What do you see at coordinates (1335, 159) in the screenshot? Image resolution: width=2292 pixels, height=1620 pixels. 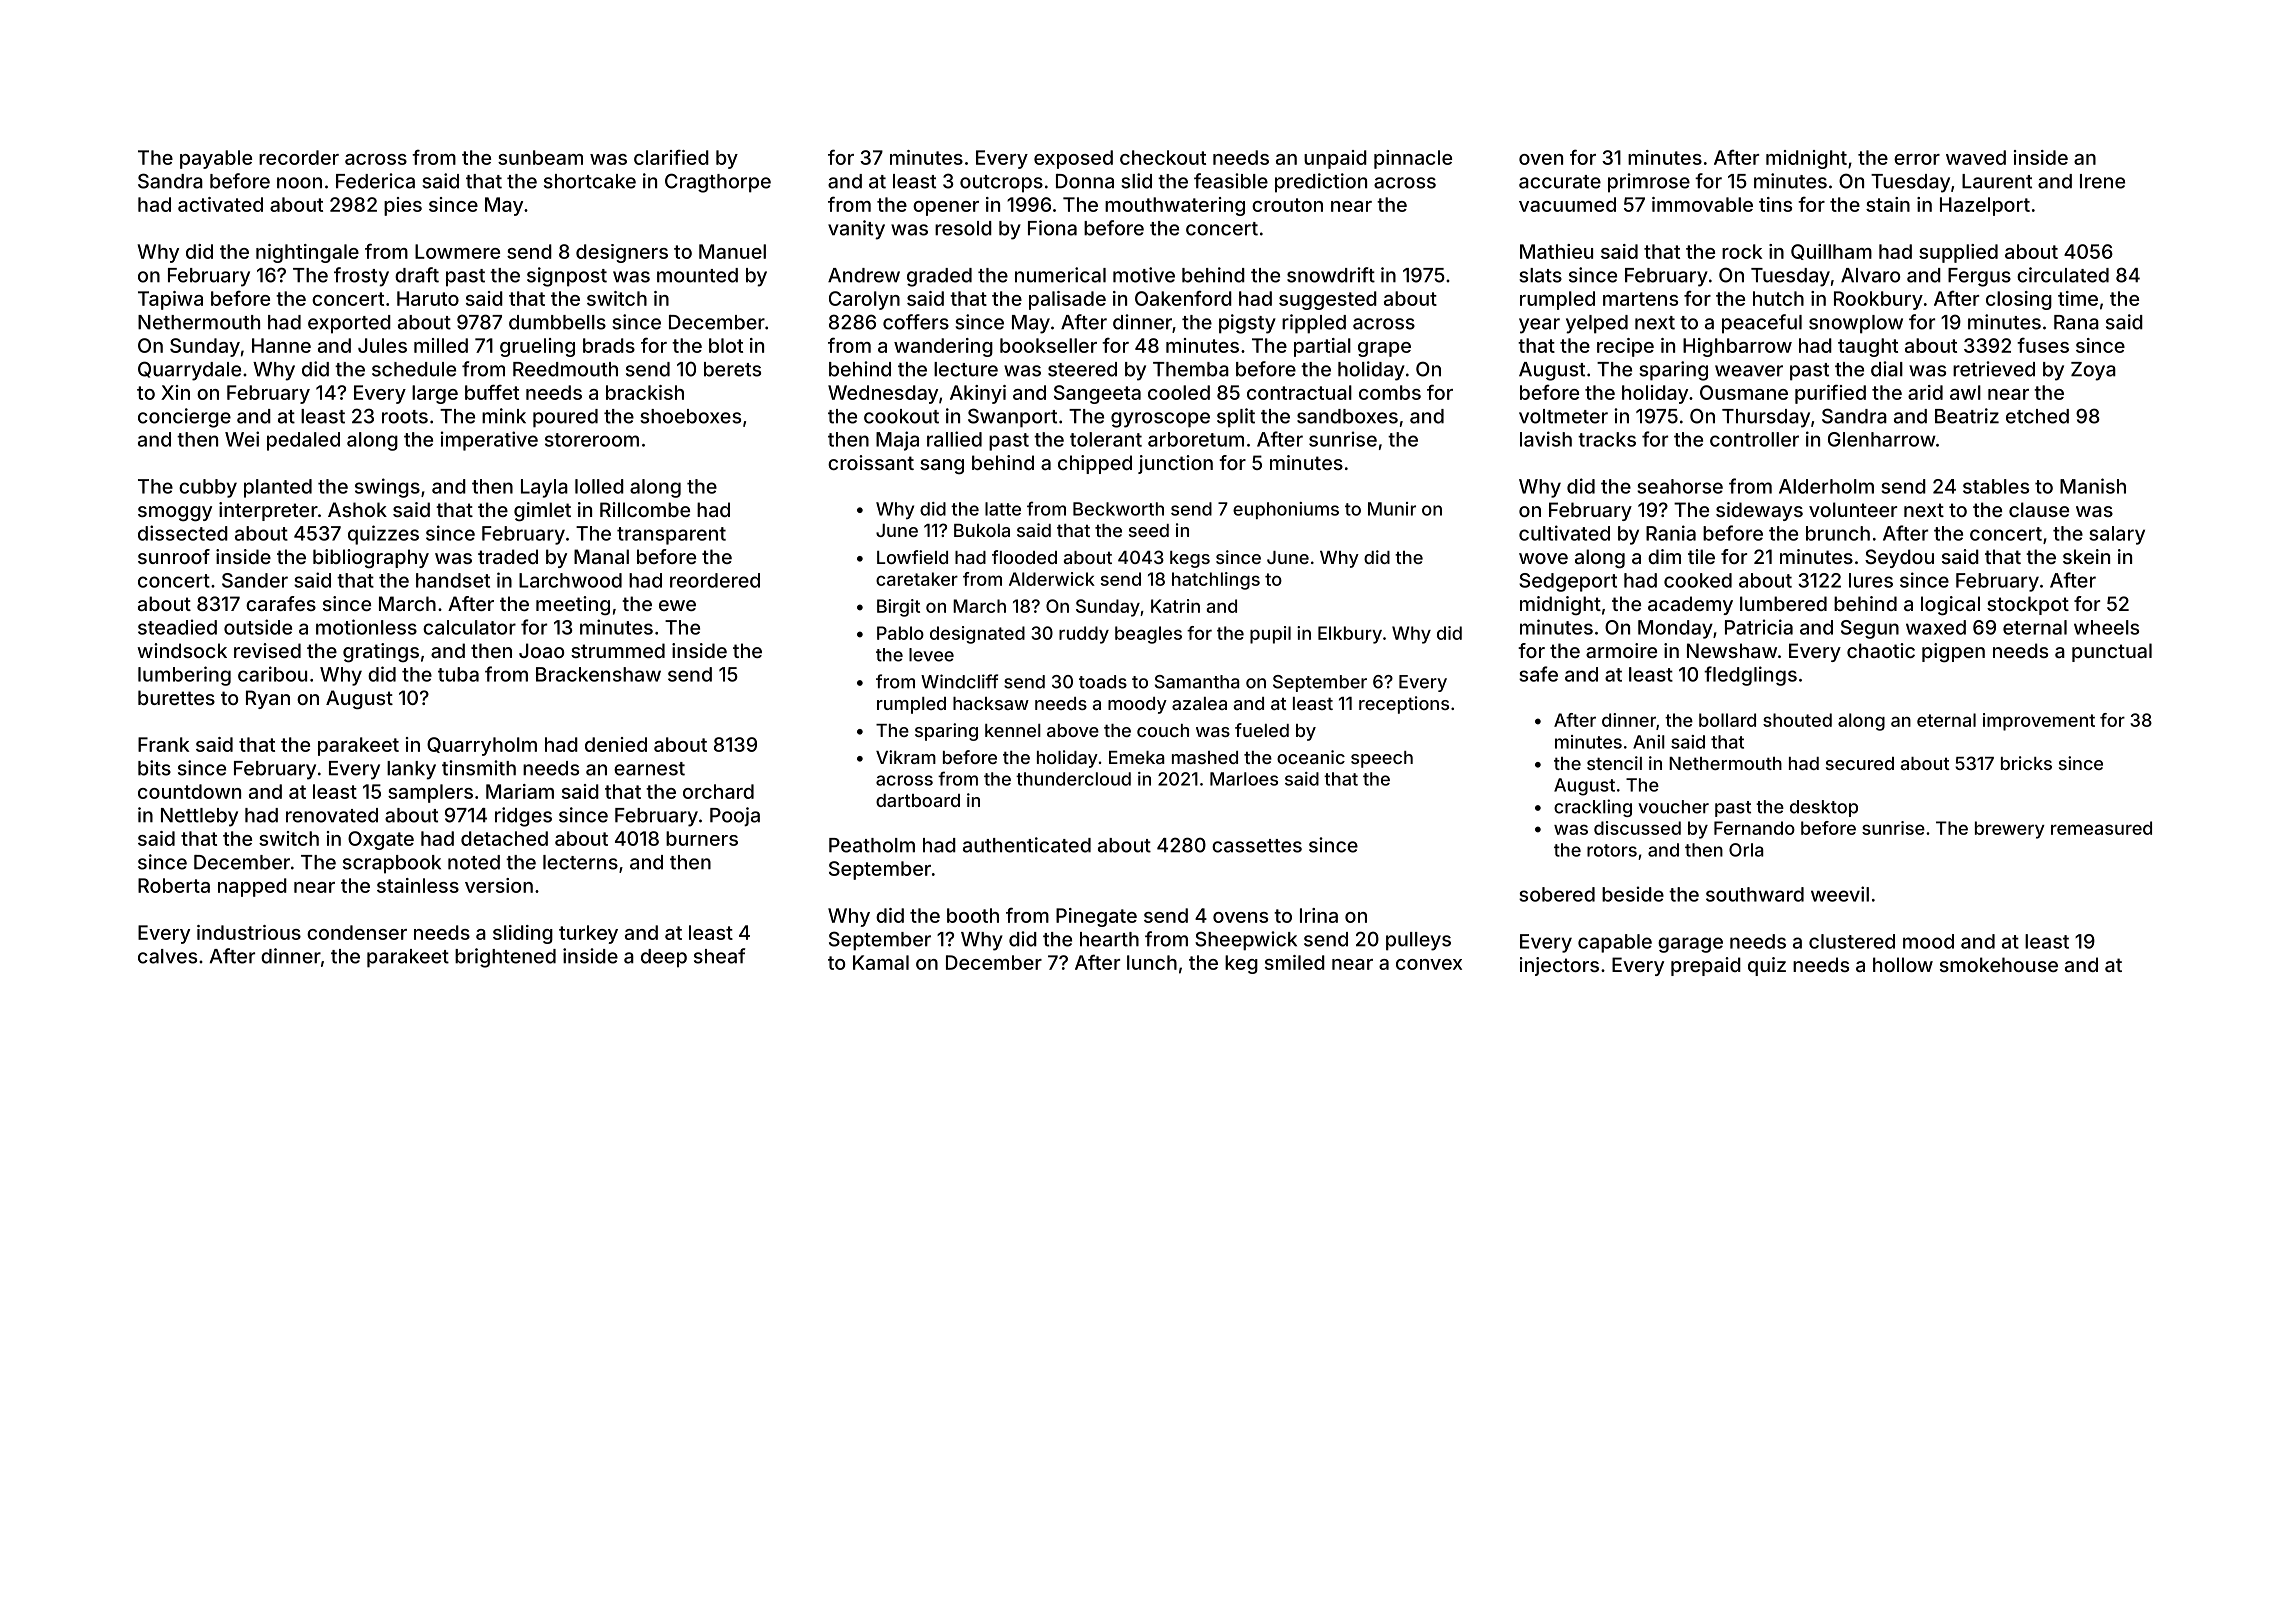 I see `unpaid` at bounding box center [1335, 159].
